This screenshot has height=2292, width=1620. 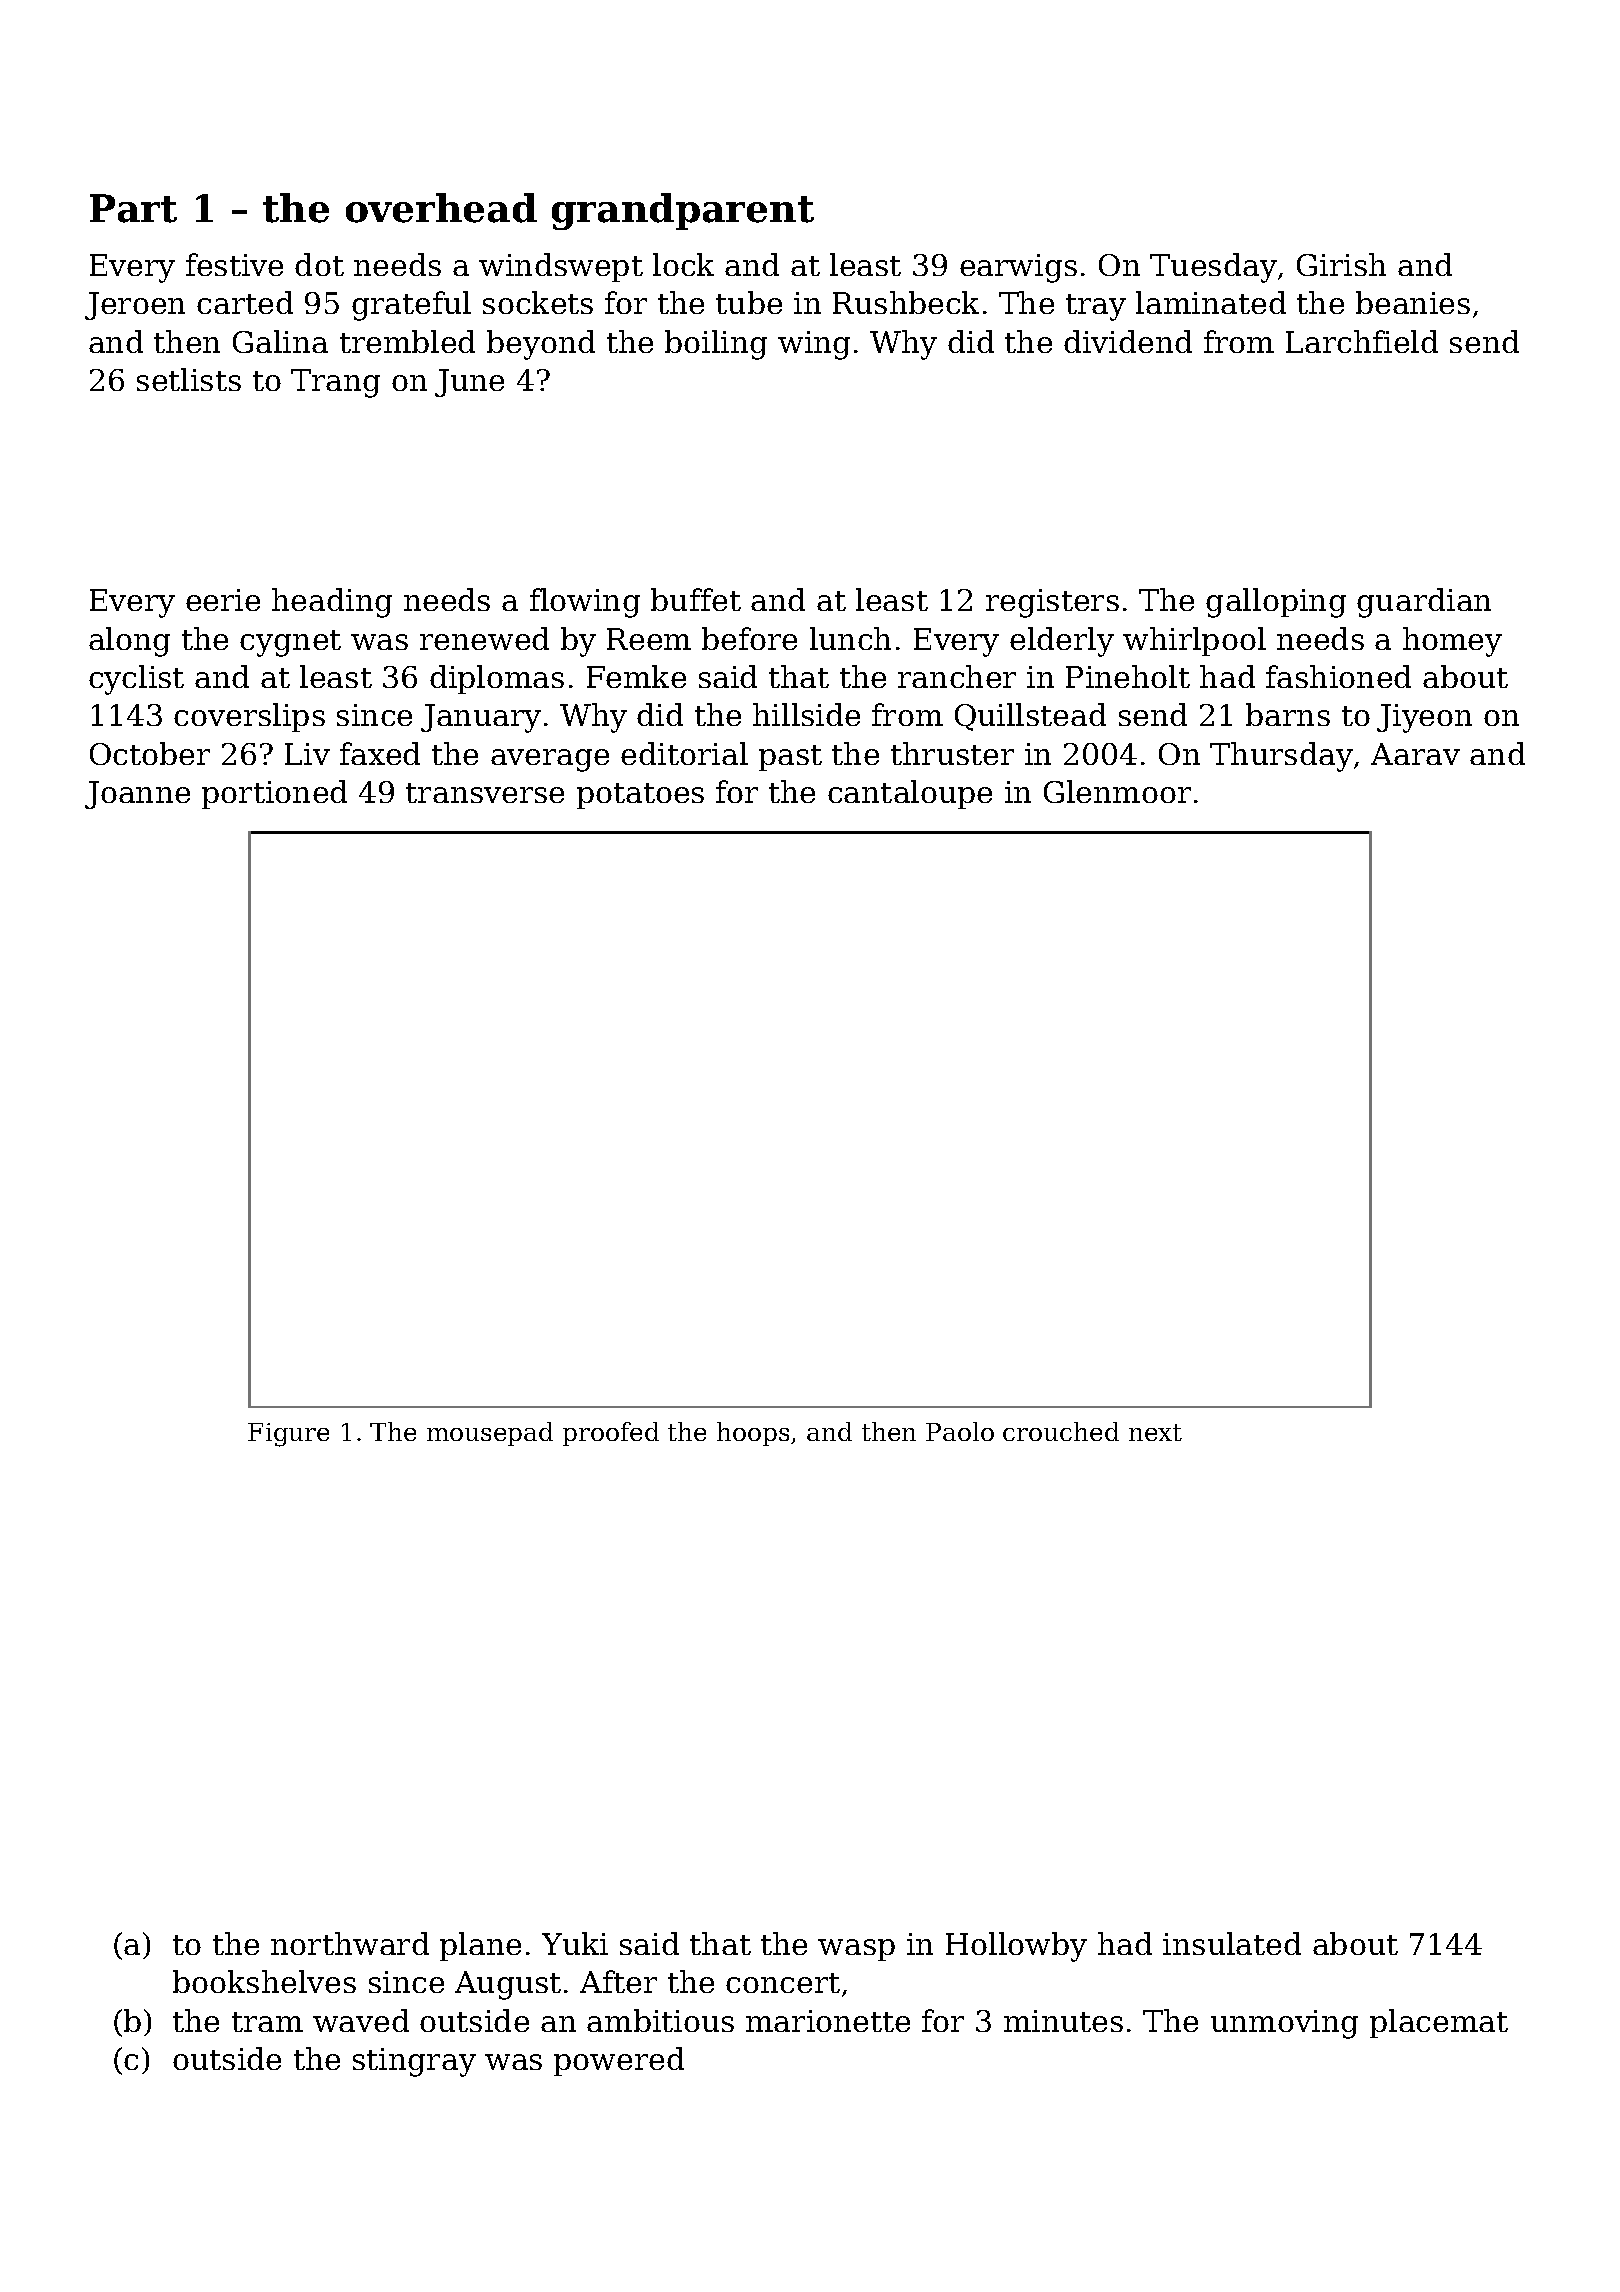 I want to click on mousepad, so click(x=490, y=1434).
